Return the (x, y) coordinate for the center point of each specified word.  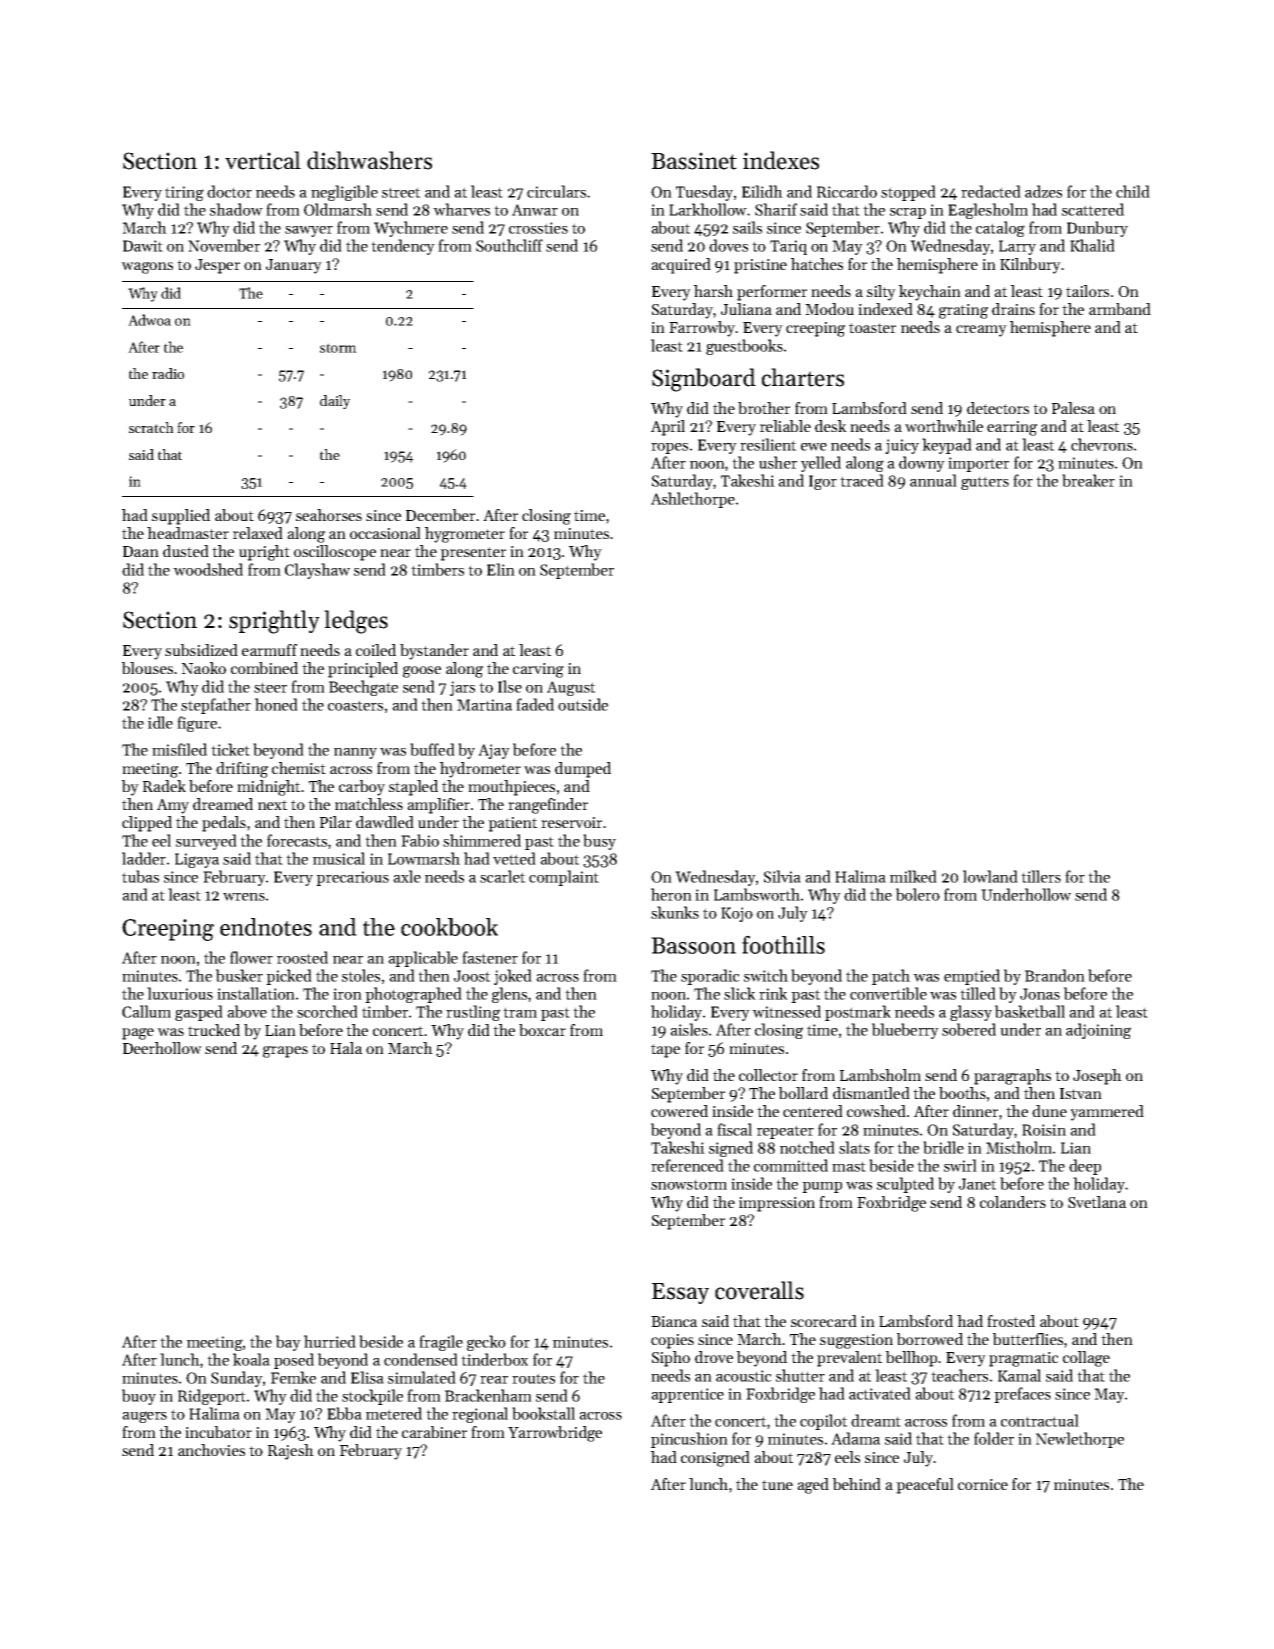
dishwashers (369, 160)
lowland (990, 876)
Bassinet (694, 161)
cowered (679, 1111)
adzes (1043, 191)
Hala (346, 1048)
